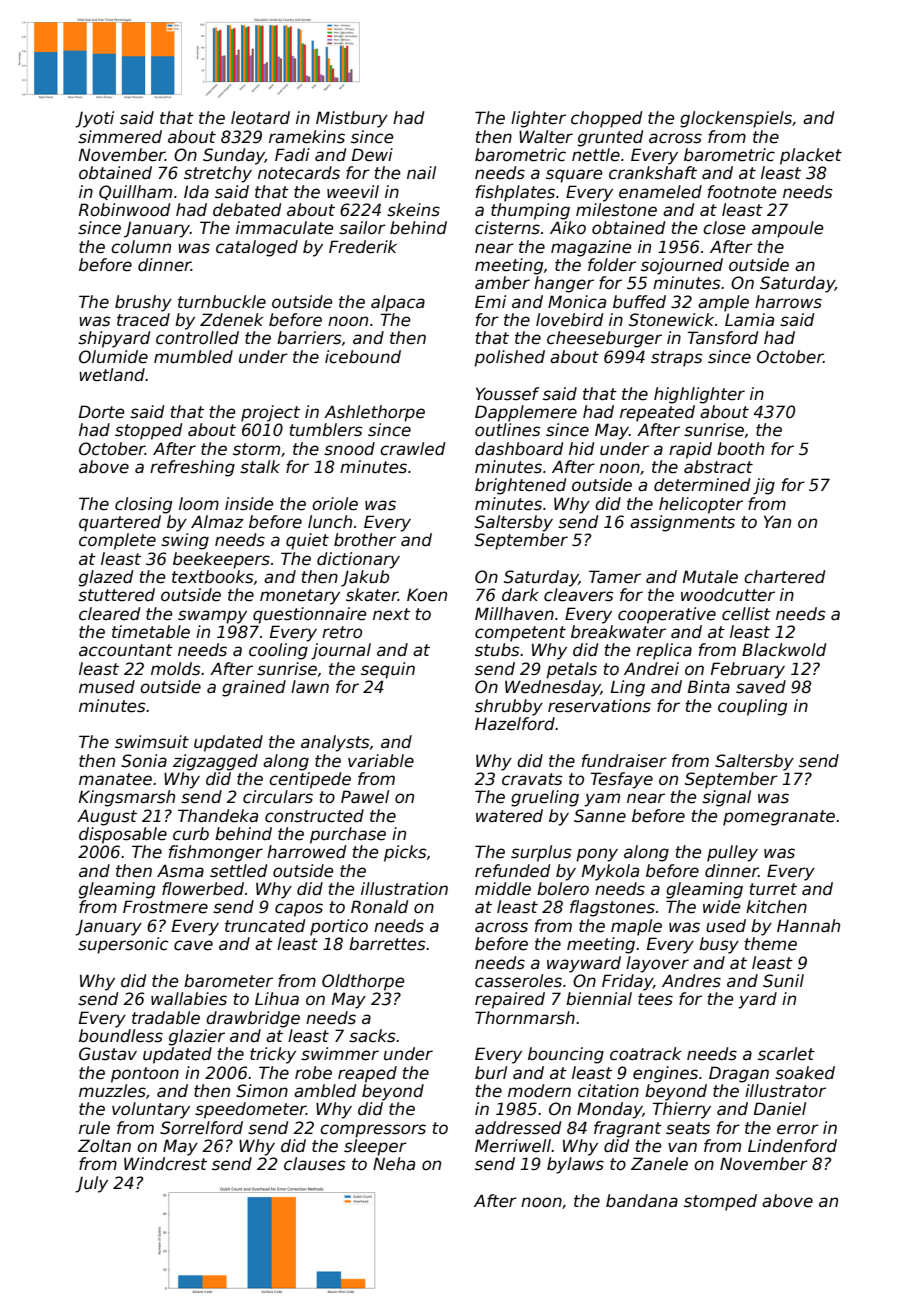 The image size is (924, 1314). I want to click on bandana, so click(642, 1201).
